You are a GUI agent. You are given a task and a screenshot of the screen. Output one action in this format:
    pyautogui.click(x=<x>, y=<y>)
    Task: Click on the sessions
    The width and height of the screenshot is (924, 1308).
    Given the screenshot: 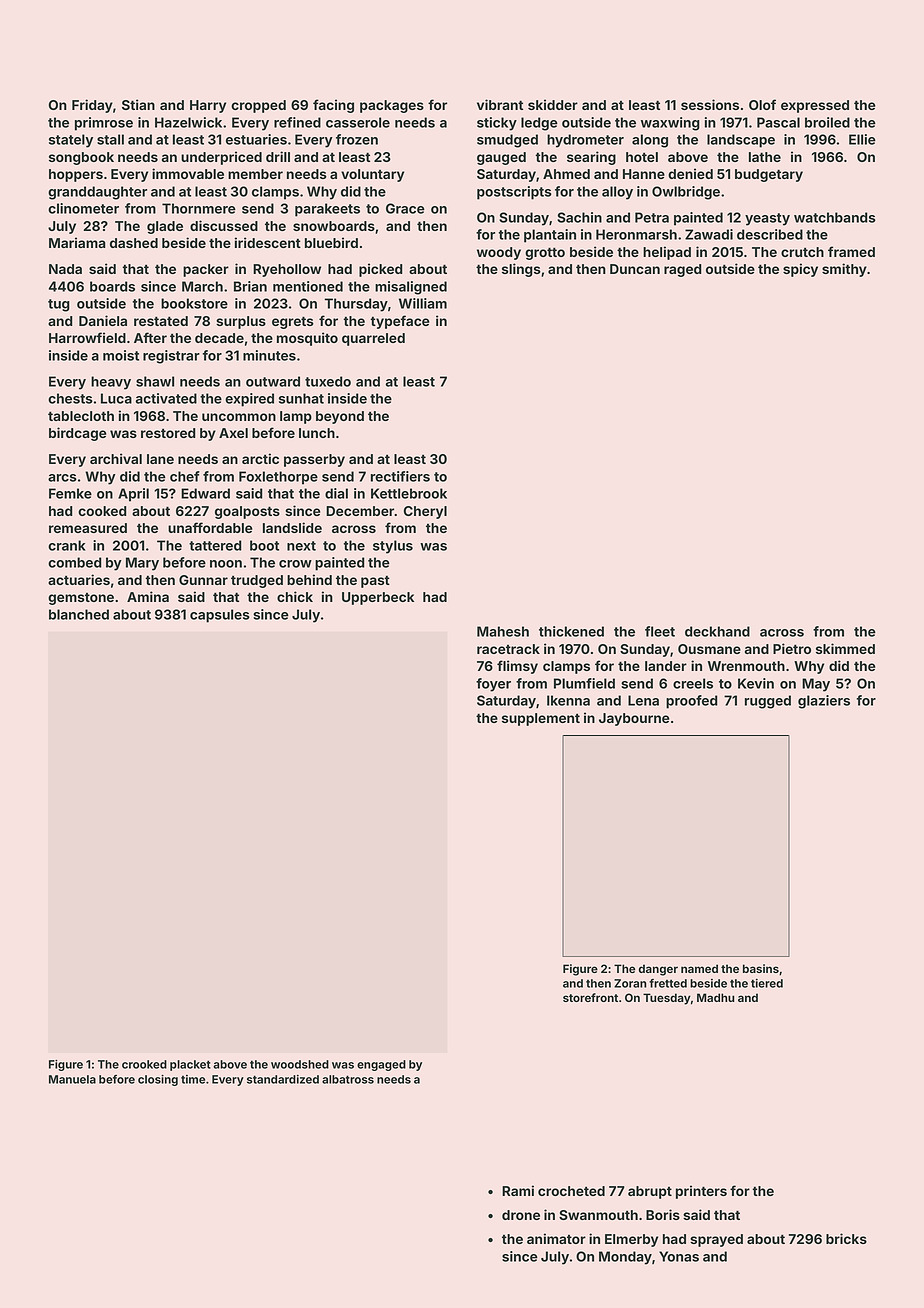 What is the action you would take?
    pyautogui.click(x=710, y=104)
